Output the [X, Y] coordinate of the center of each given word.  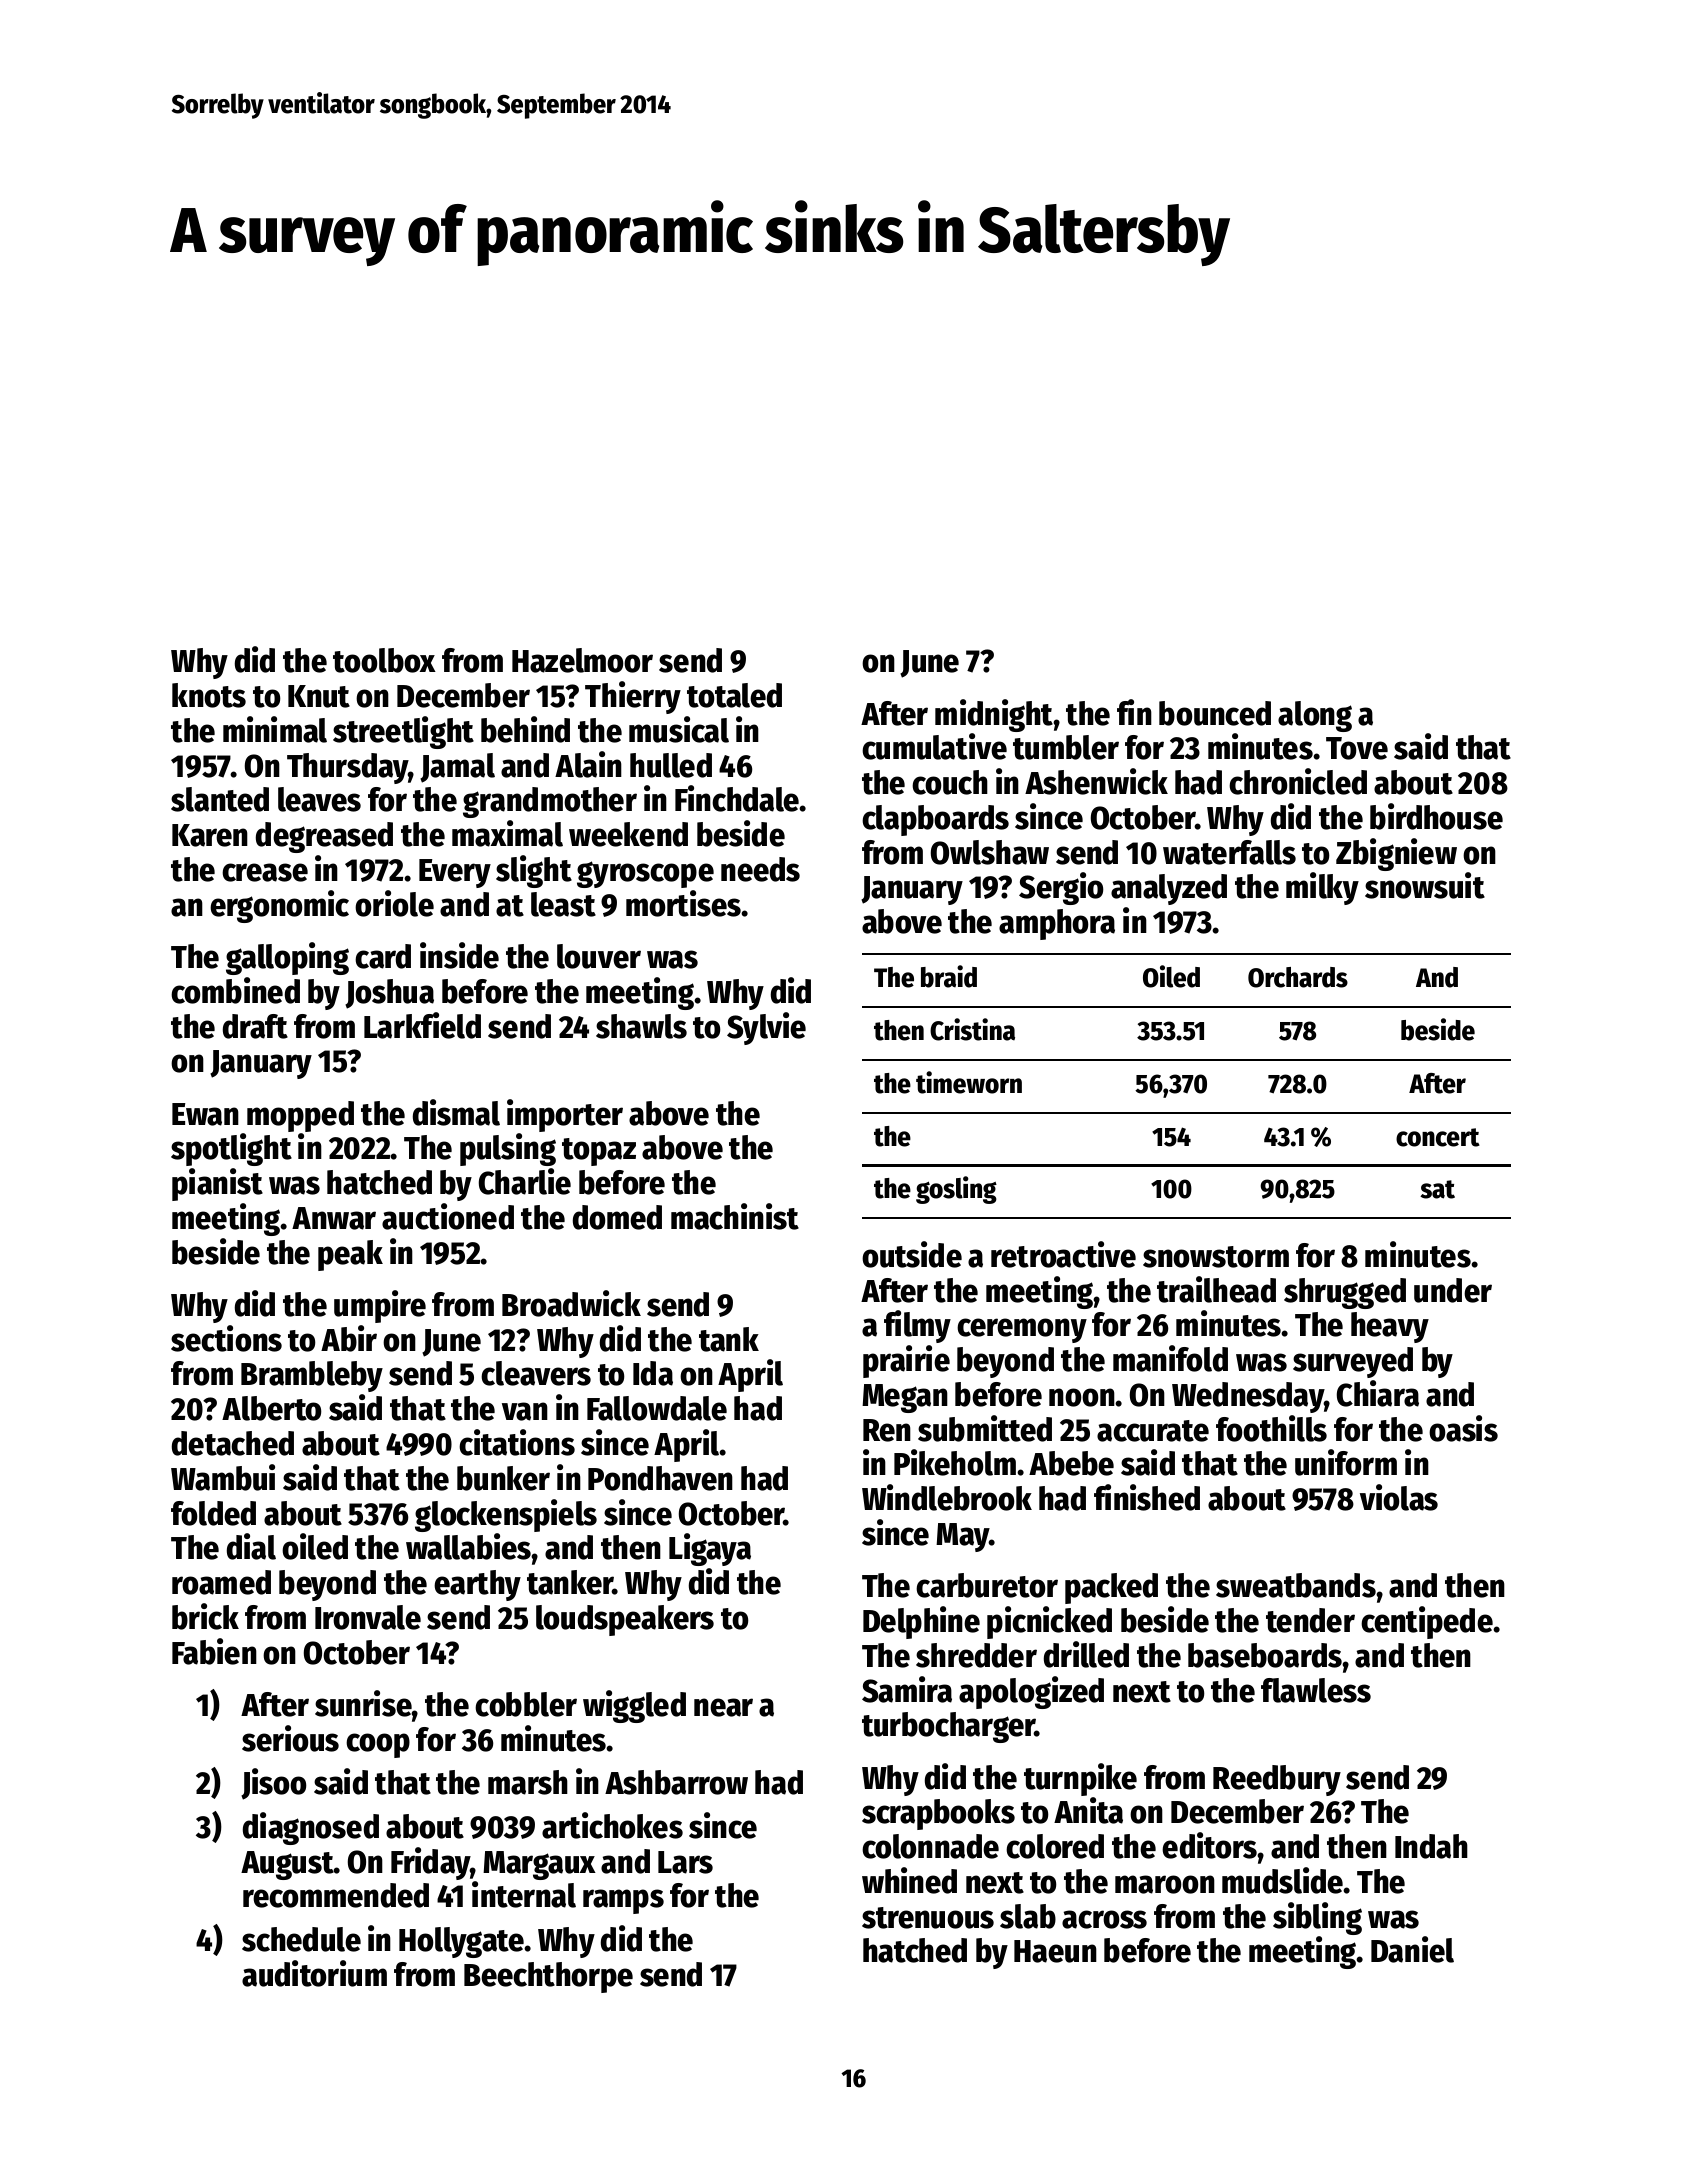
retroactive [1063, 1254]
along [1315, 716]
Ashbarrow [676, 1782]
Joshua [389, 994]
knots [209, 695]
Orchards [1298, 977]
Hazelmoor [582, 660]
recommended [336, 1895]
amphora [1057, 924]
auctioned [448, 1216]
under [1453, 1290]
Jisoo [273, 1784]
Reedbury [1277, 1780]
